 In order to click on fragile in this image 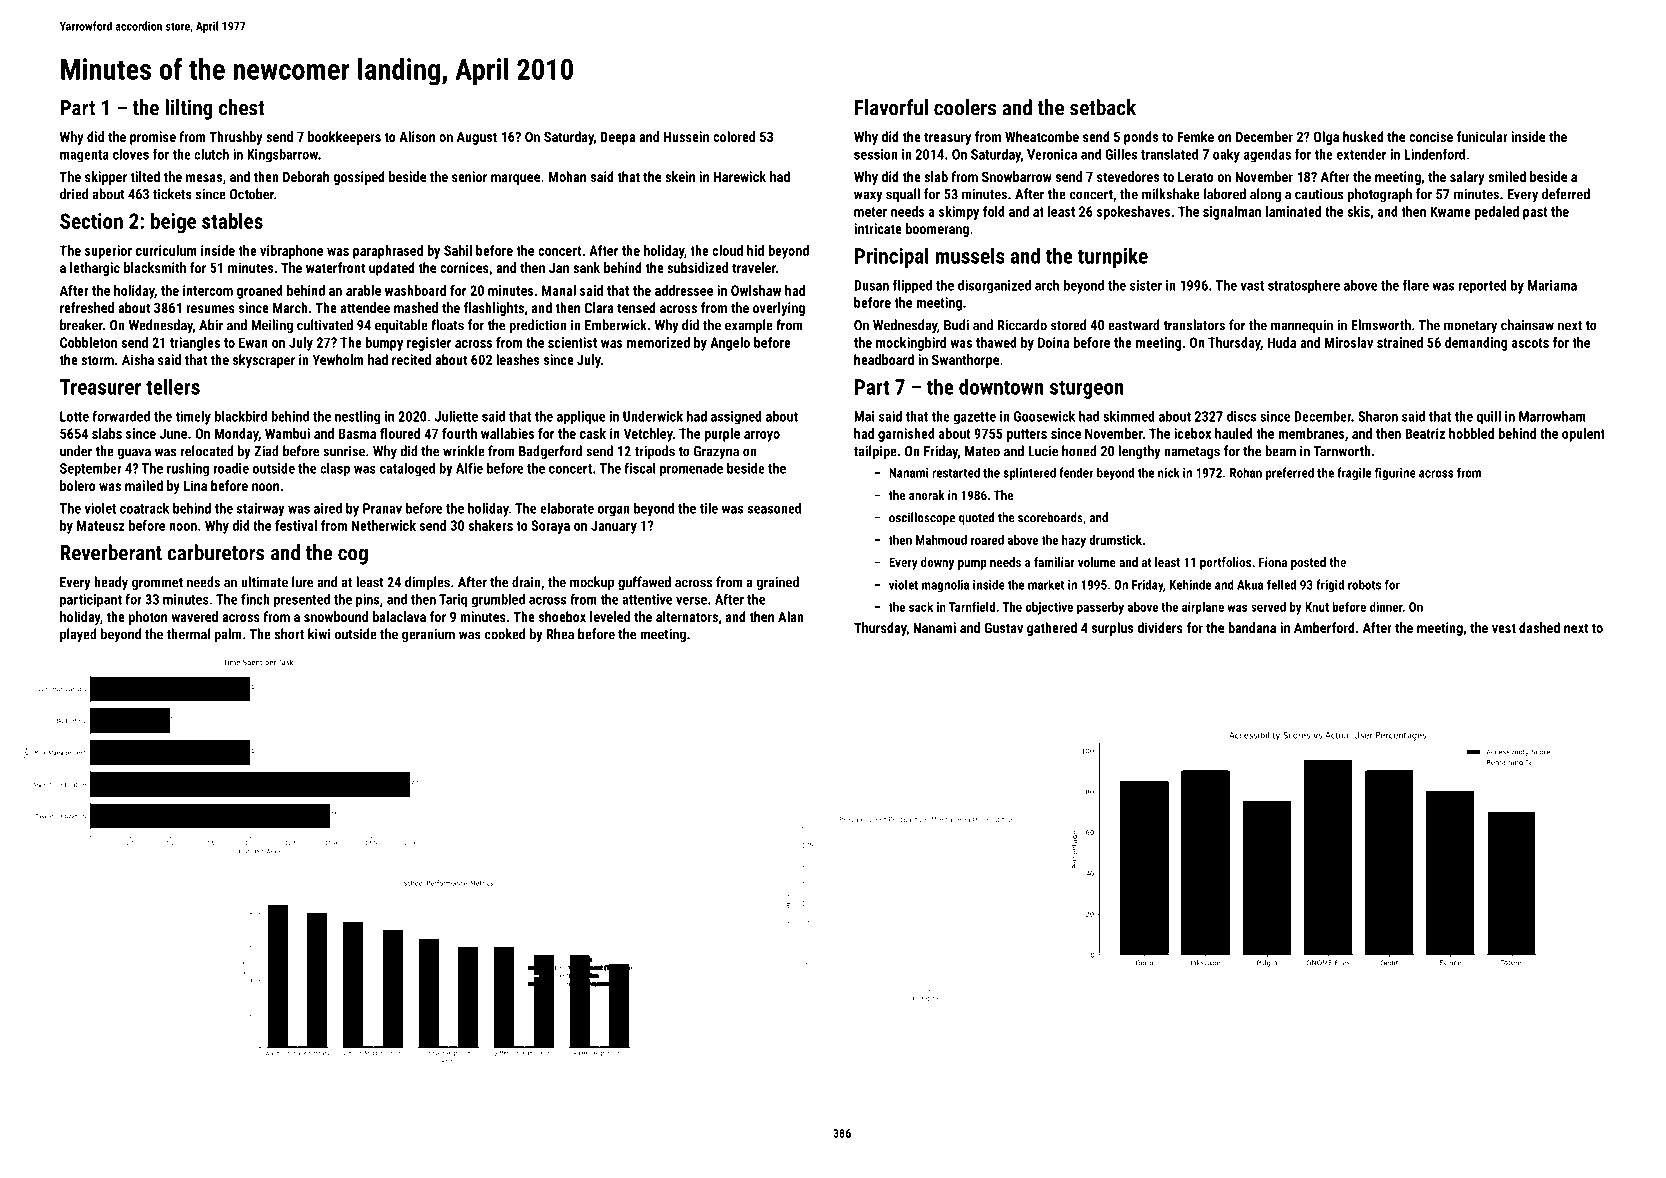, I will do `click(1354, 473)`.
